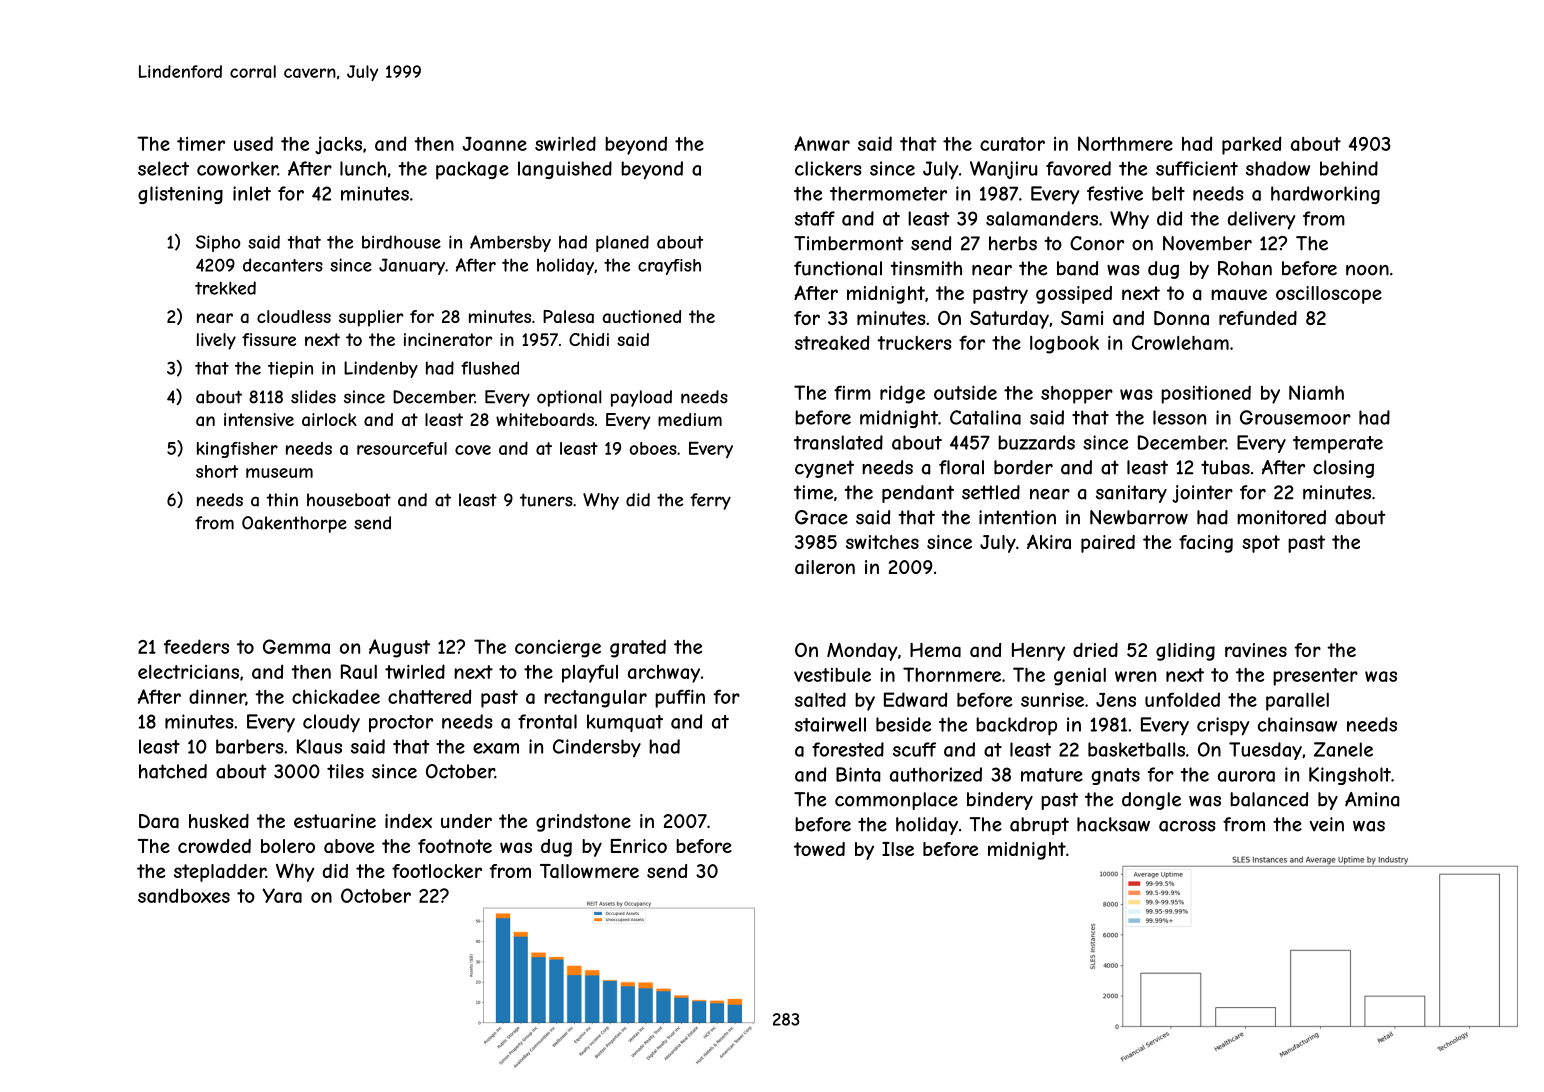 Image resolution: width=1544 pixels, height=1092 pixels. Describe the element at coordinates (822, 143) in the page. I see `Anwar` at that location.
